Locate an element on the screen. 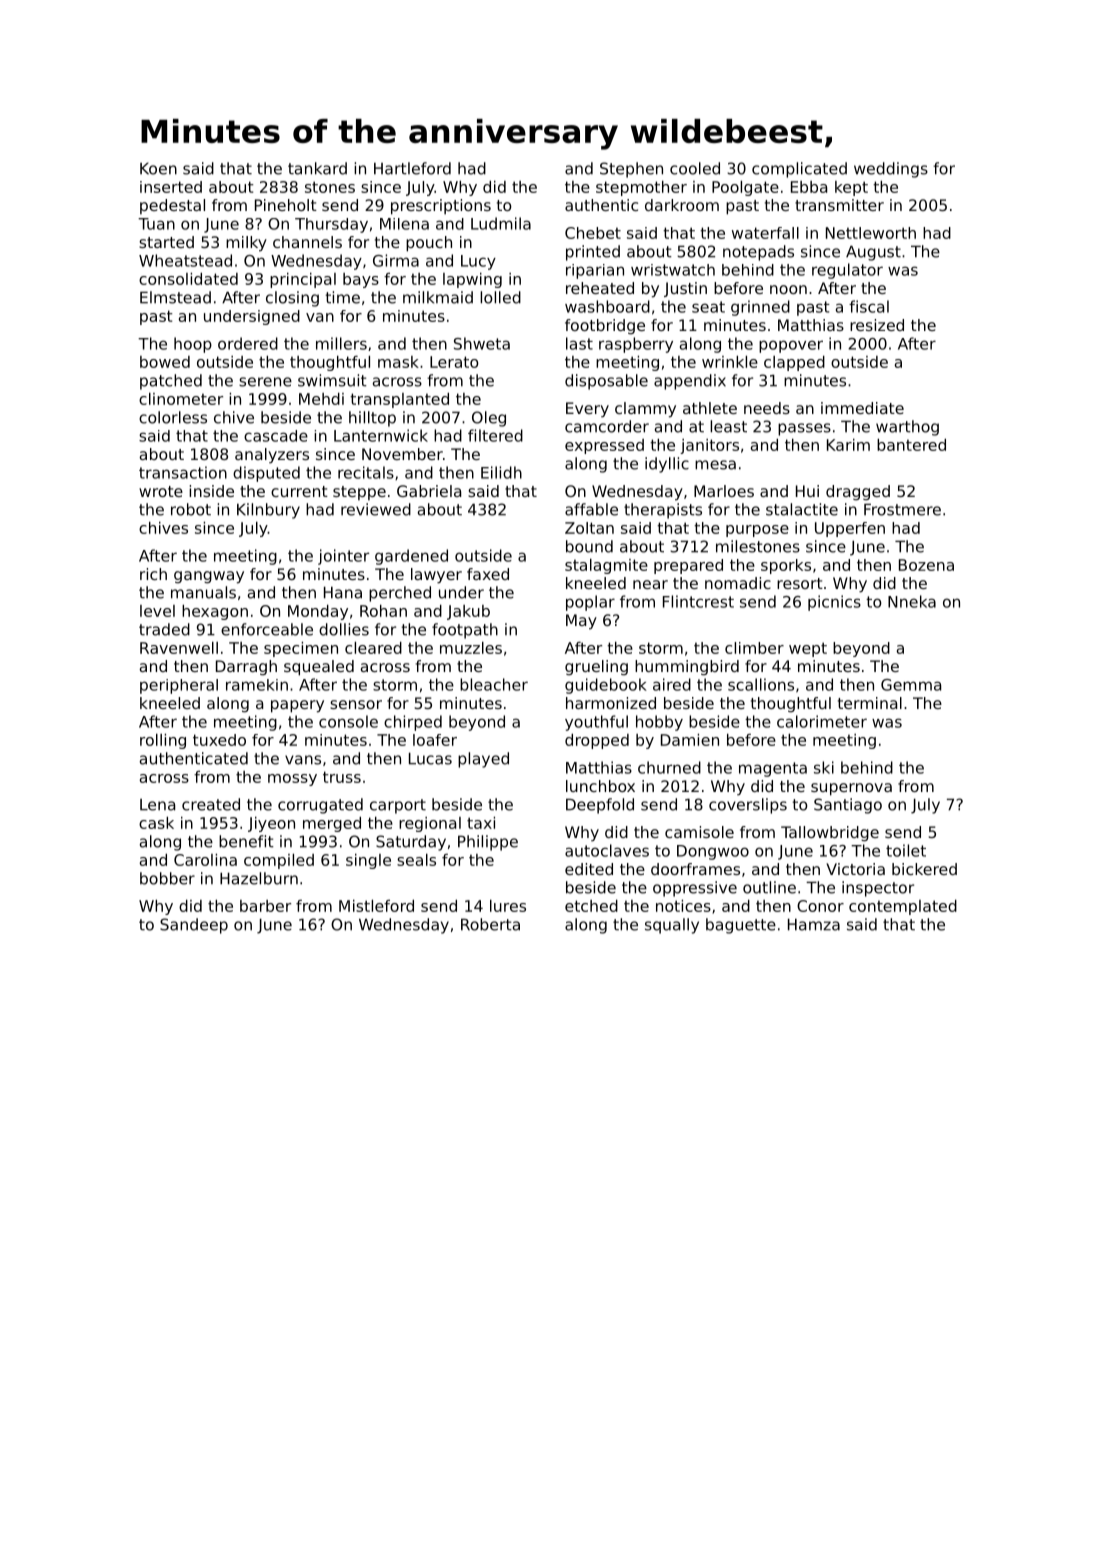 The height and width of the screenshot is (1561, 1104). Carolina is located at coordinates (205, 860).
